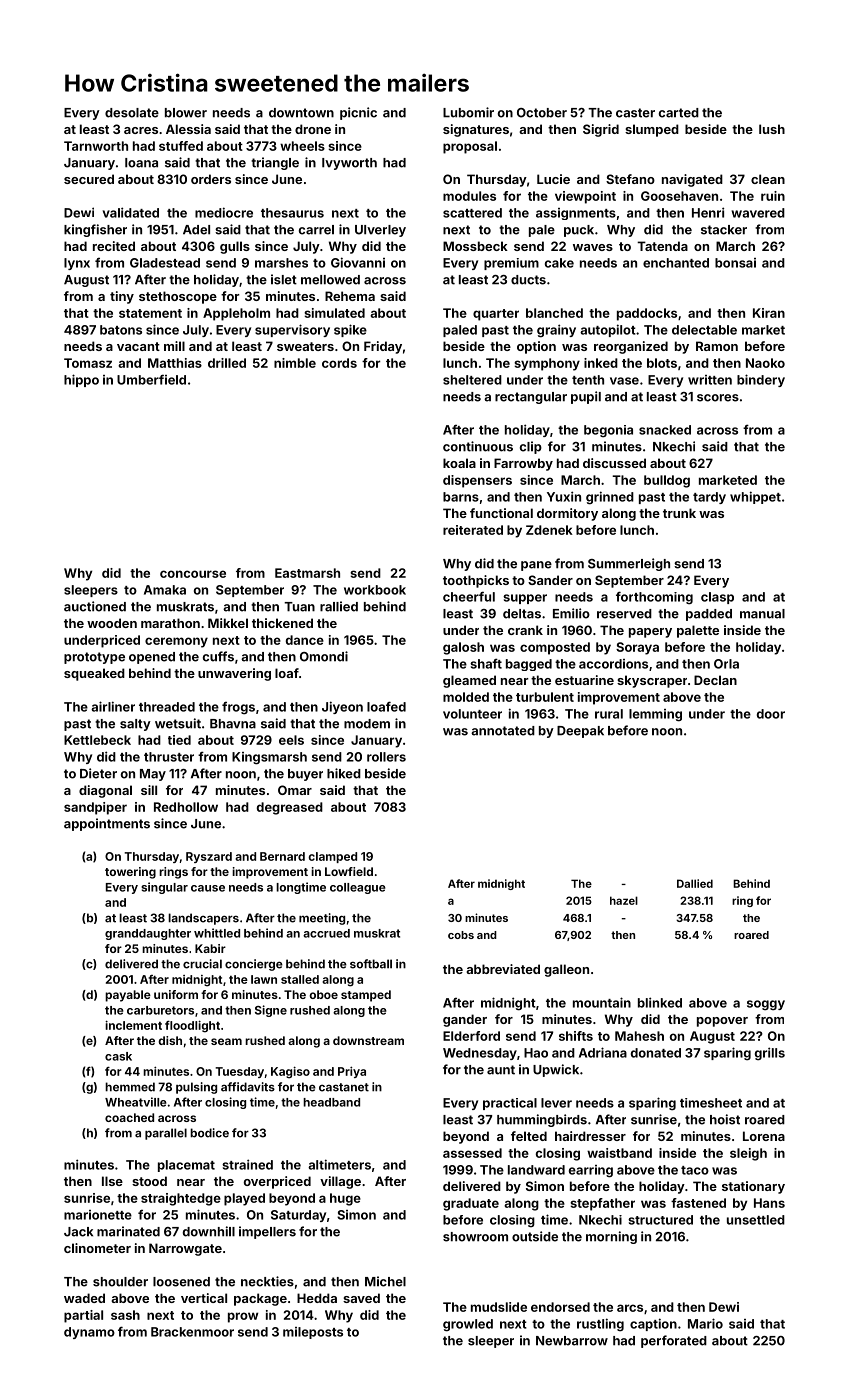 The width and height of the screenshot is (849, 1400). Describe the element at coordinates (692, 180) in the screenshot. I see `navigated` at that location.
